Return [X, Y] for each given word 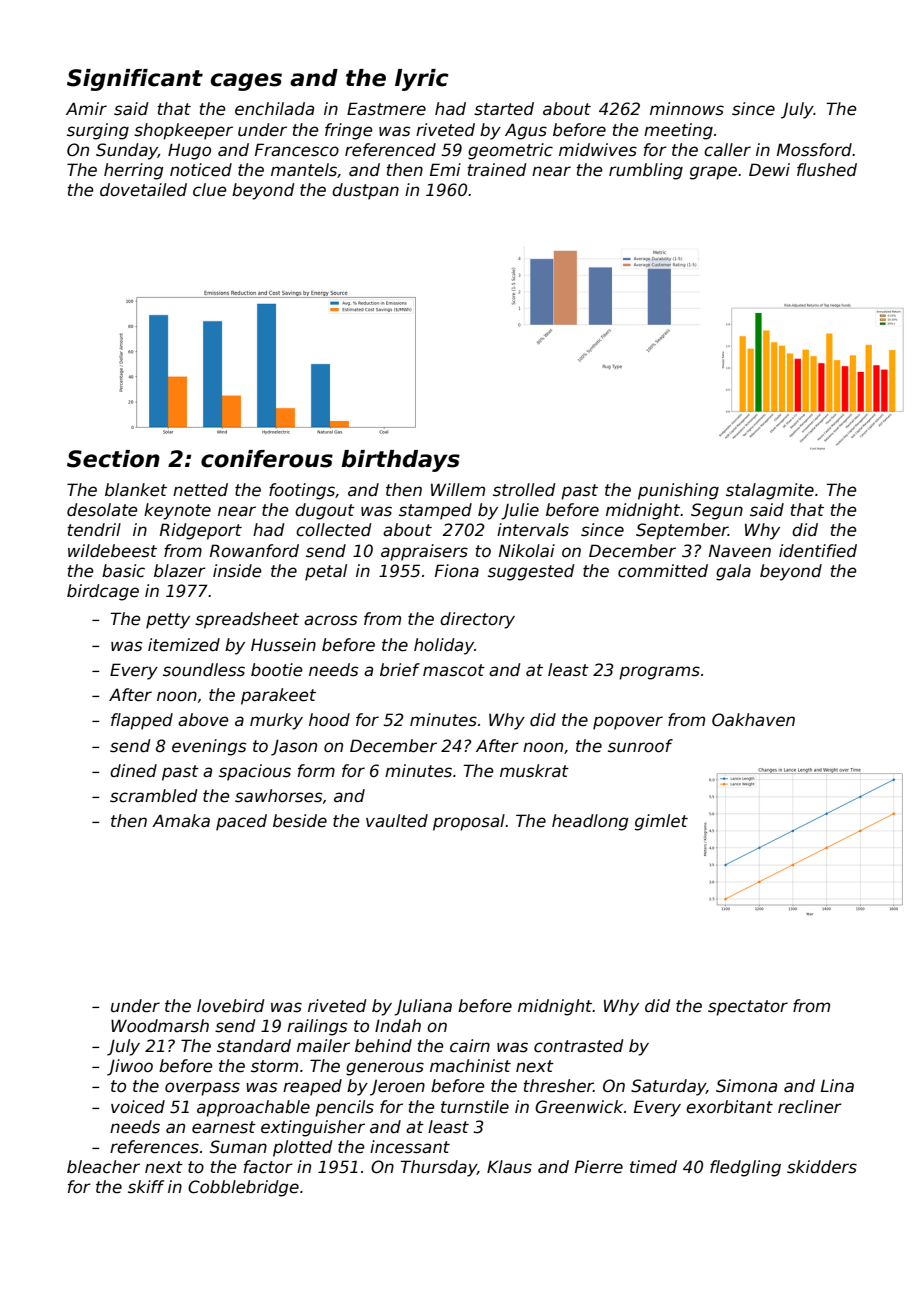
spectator [748, 1008]
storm [274, 1066]
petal [326, 572]
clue [210, 190]
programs [659, 673]
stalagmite [770, 491]
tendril [94, 530]
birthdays [400, 461]
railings [317, 1027]
